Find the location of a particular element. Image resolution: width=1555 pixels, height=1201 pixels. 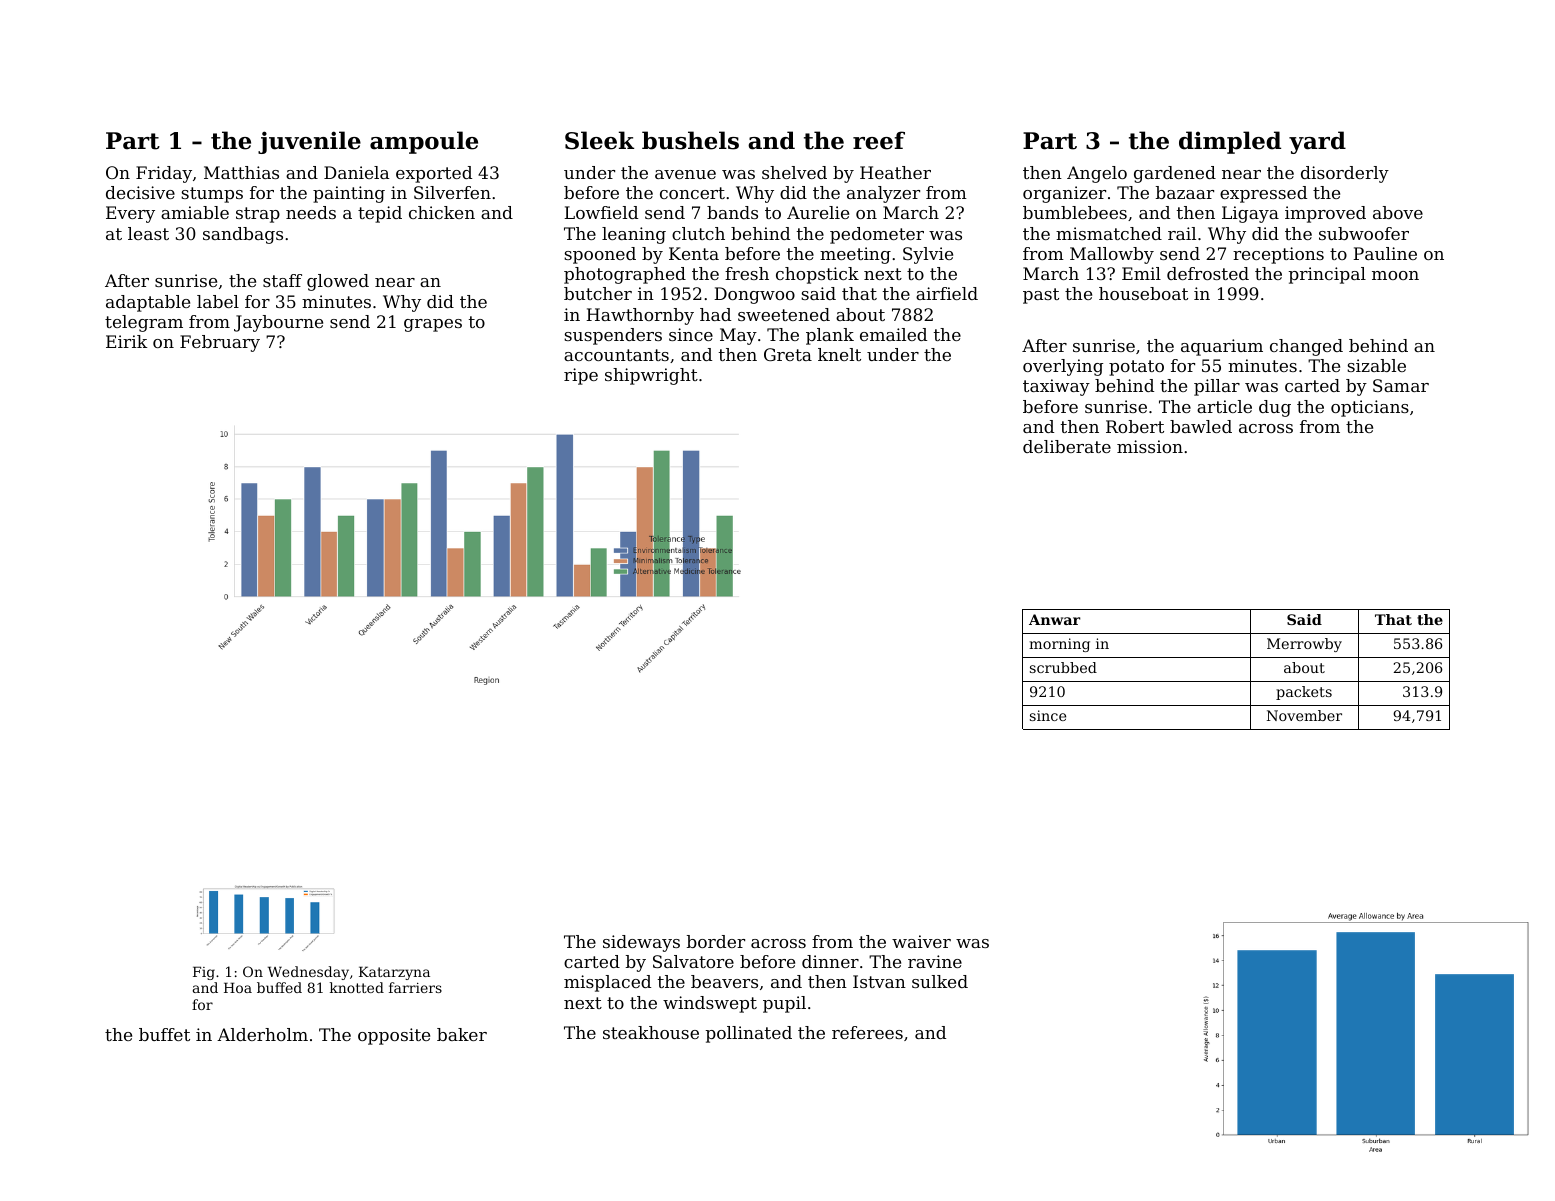

chicken is located at coordinates (442, 212).
